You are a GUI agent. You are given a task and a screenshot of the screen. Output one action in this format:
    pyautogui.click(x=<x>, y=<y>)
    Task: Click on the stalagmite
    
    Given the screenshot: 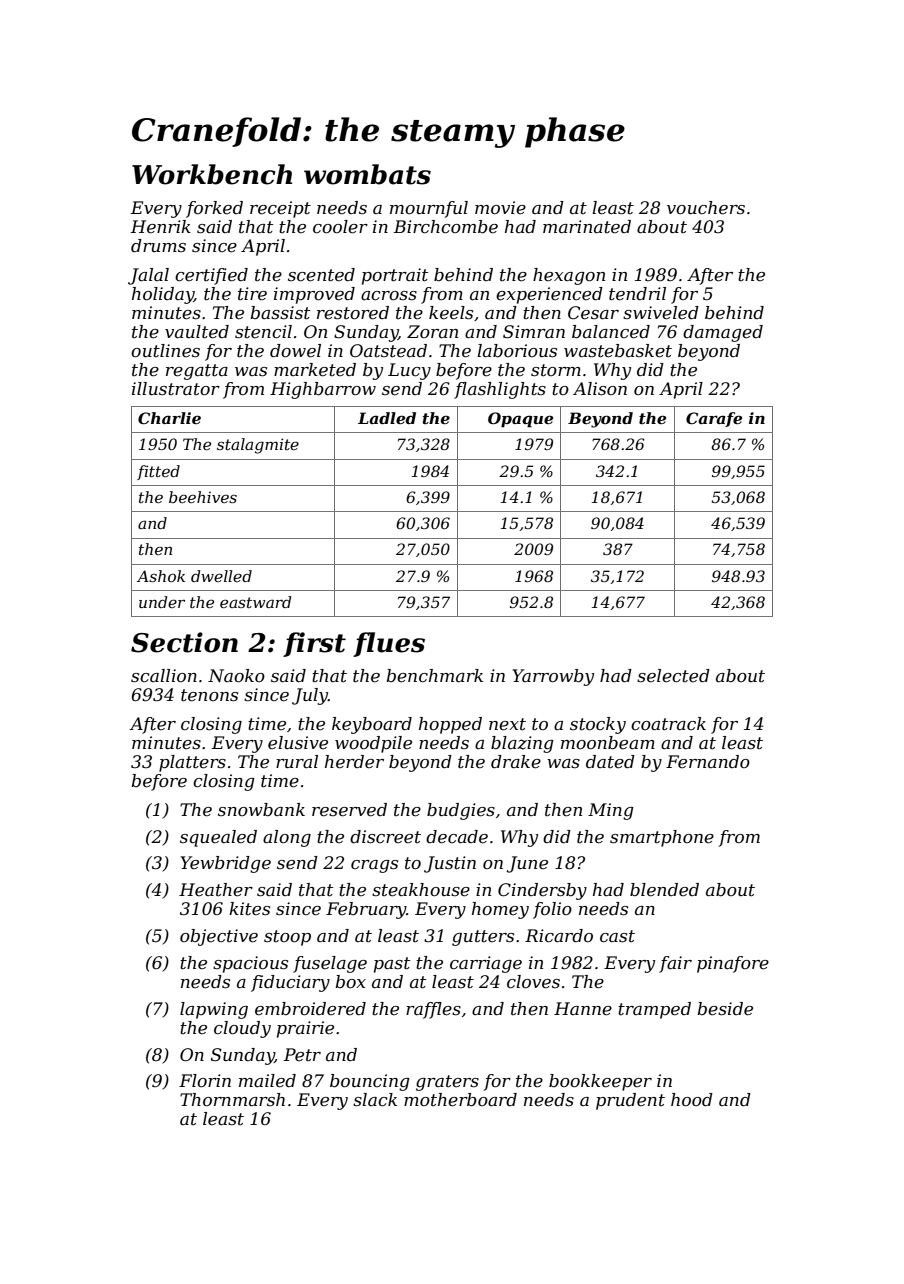 What is the action you would take?
    pyautogui.click(x=258, y=446)
